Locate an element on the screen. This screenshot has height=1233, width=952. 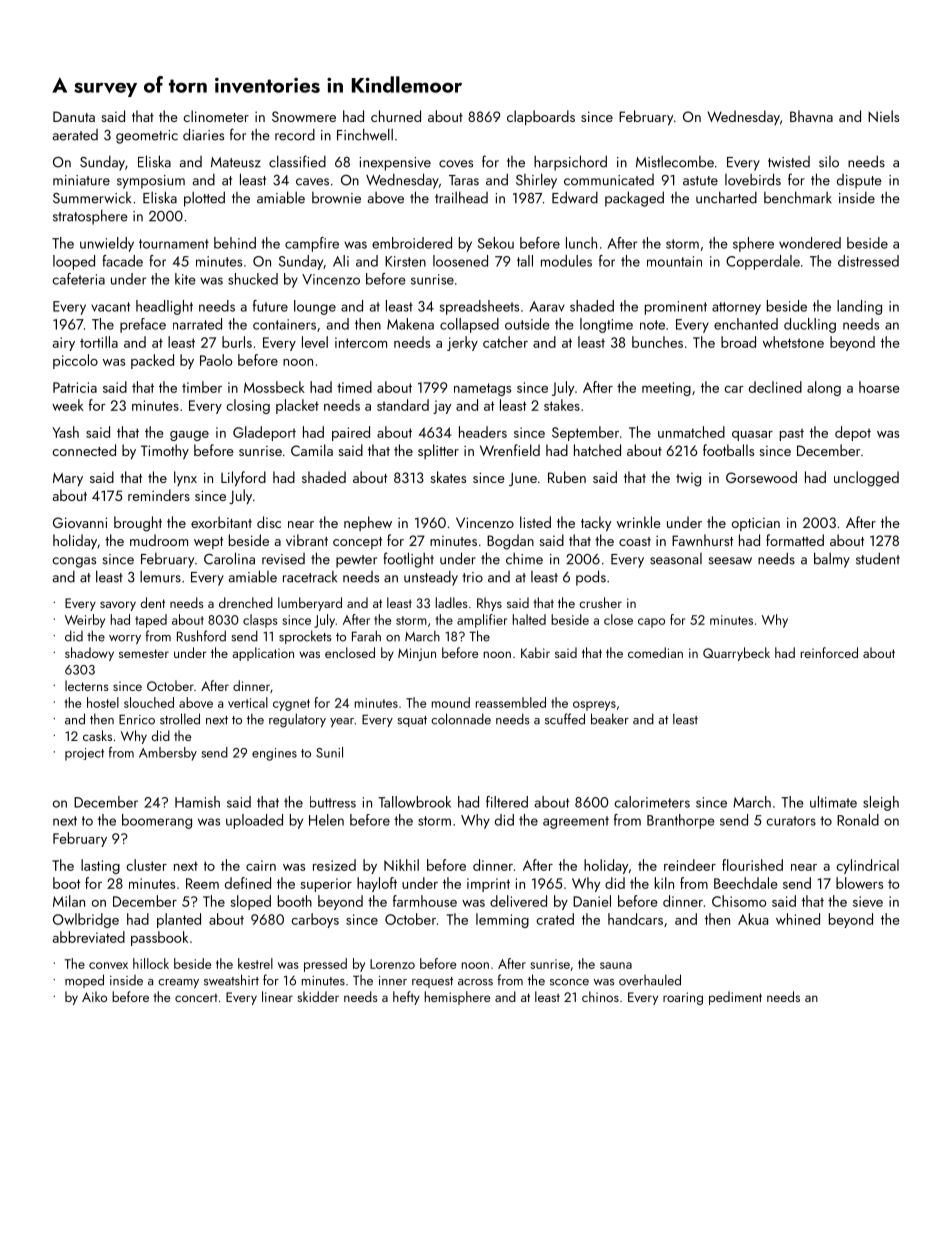
Sekou is located at coordinates (496, 243).
